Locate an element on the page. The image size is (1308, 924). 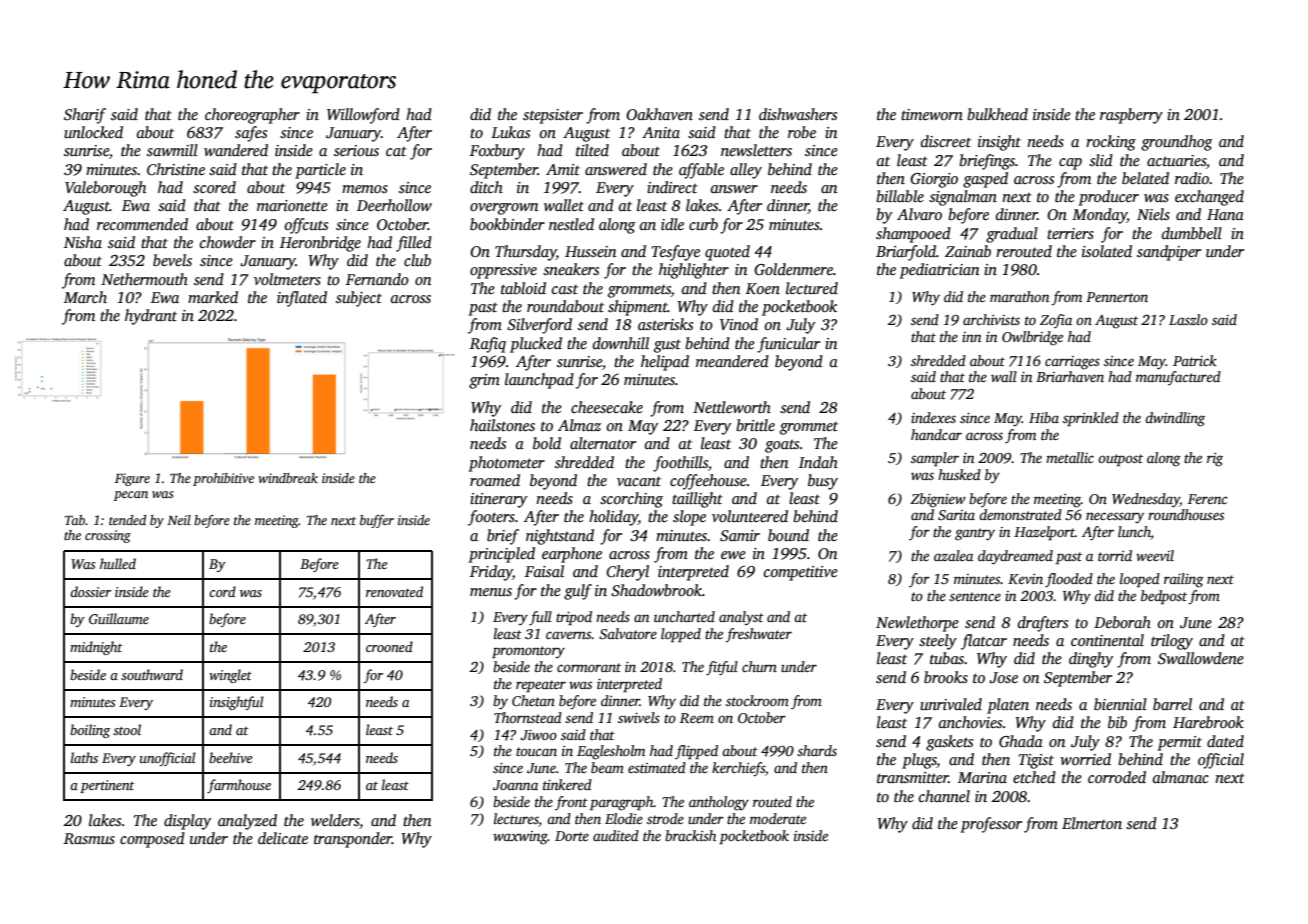
dated is located at coordinates (1225, 741).
